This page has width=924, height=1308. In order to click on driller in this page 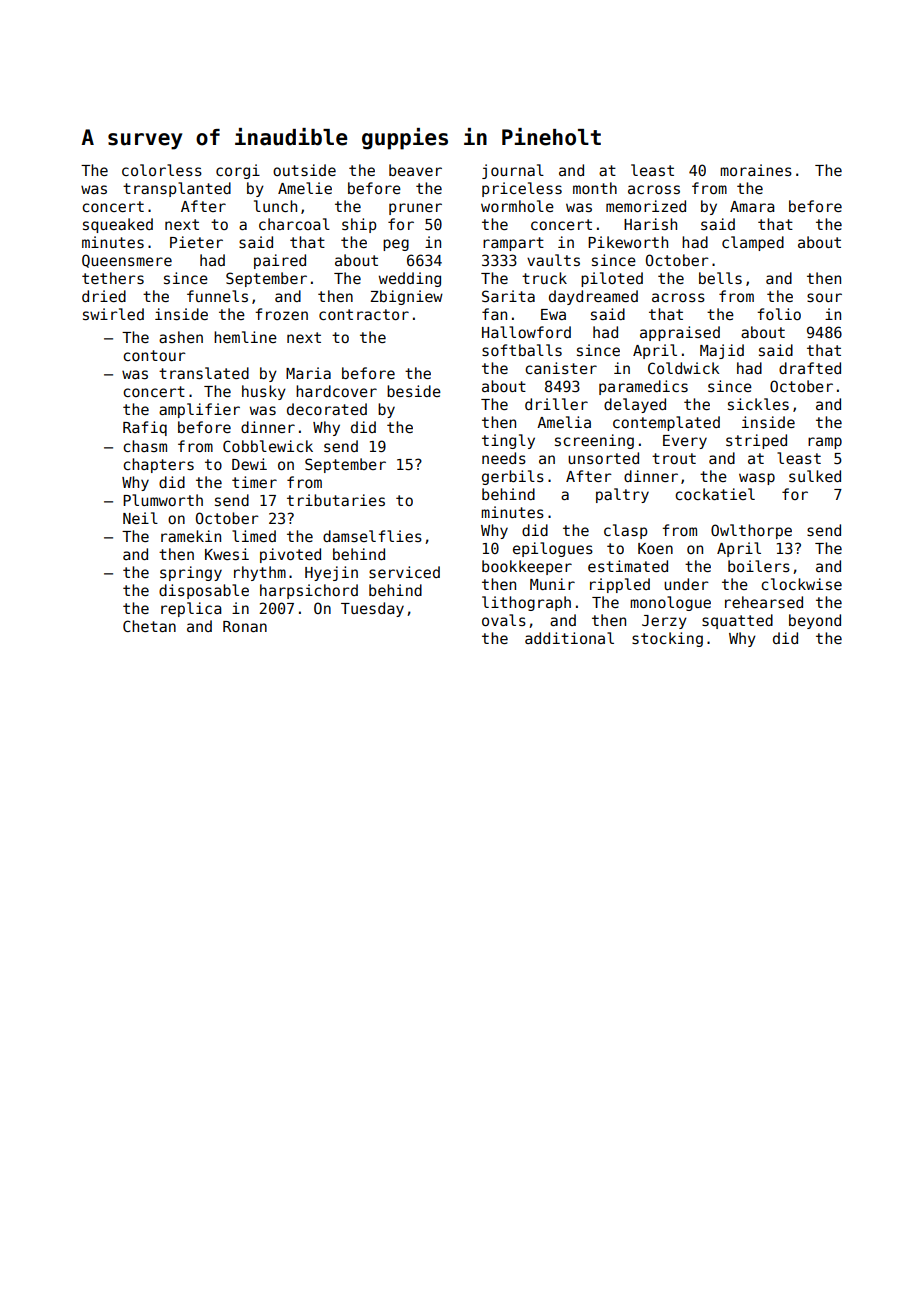, I will do `click(556, 404)`.
